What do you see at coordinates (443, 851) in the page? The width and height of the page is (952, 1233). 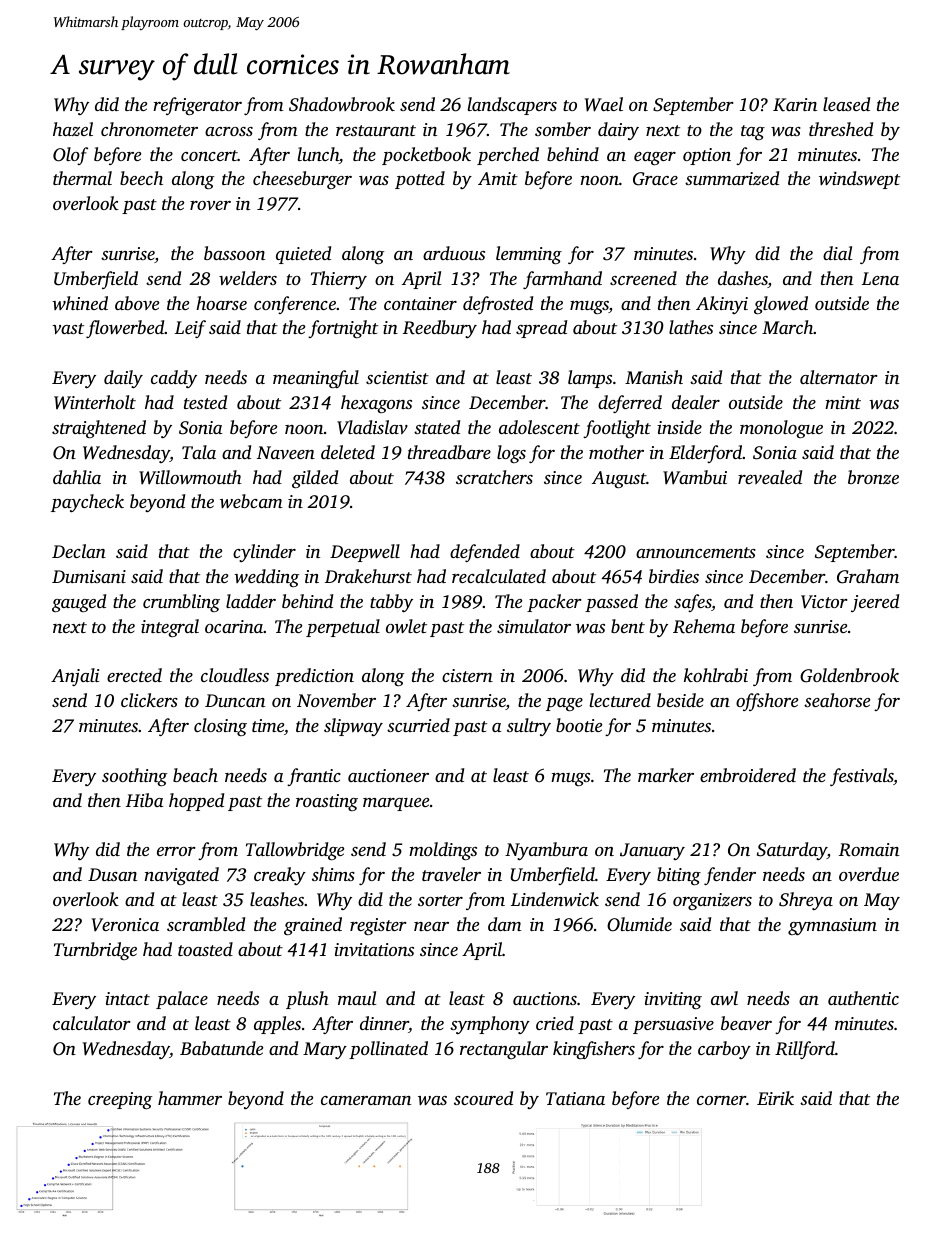 I see `moldings` at bounding box center [443, 851].
